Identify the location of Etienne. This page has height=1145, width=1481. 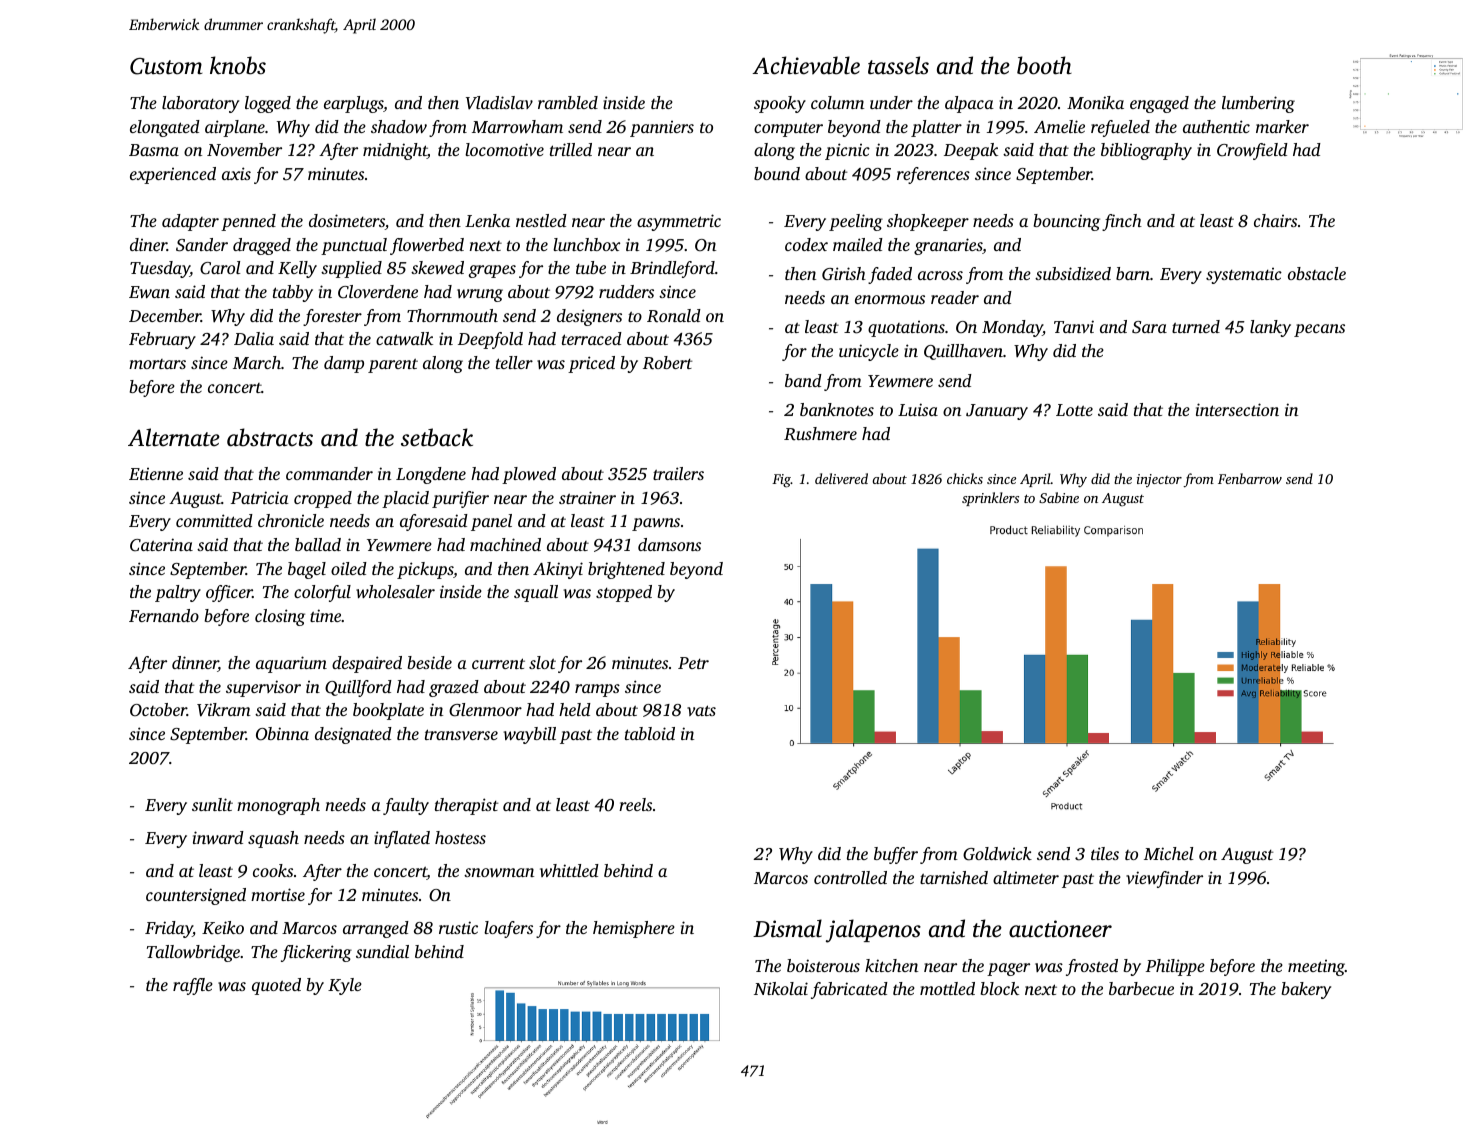
(156, 474).
